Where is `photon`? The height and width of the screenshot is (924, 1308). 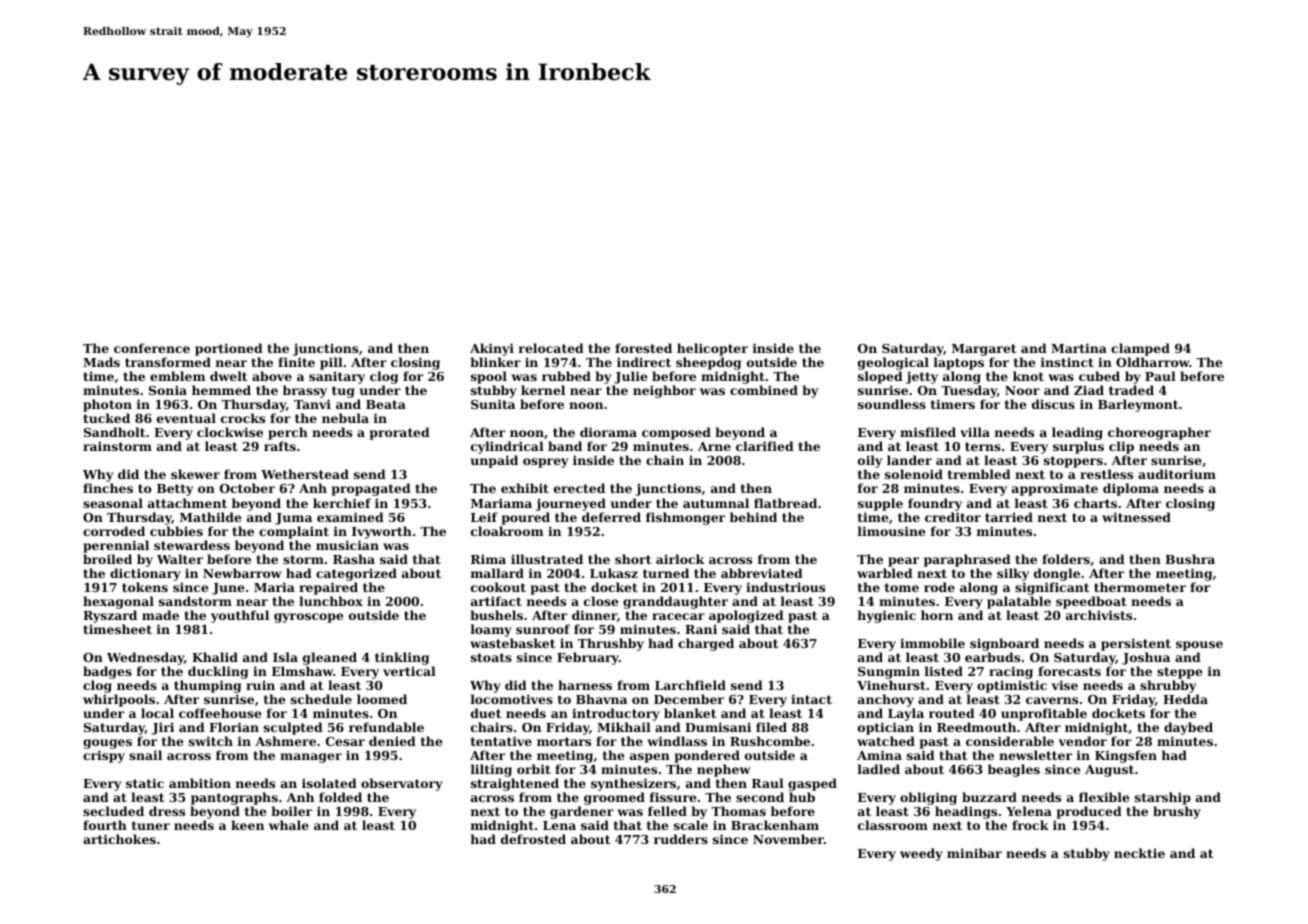
photon is located at coordinates (107, 405).
